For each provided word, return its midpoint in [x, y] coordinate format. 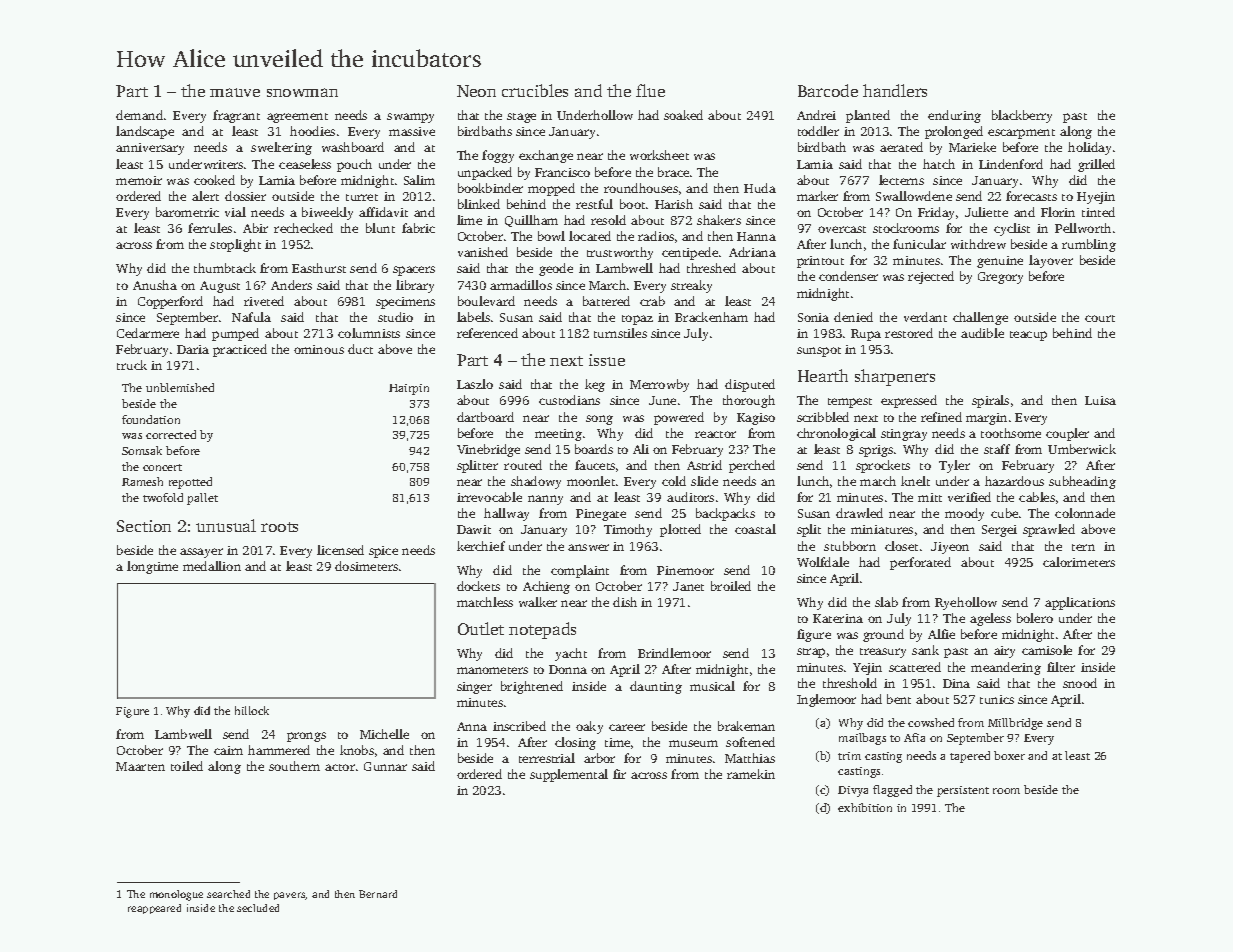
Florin [1058, 212]
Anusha [155, 285]
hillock [252, 710]
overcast [842, 229]
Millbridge [1015, 724]
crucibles [535, 90]
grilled [1096, 165]
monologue [176, 895]
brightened [532, 687]
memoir [139, 180]
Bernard [378, 894]
